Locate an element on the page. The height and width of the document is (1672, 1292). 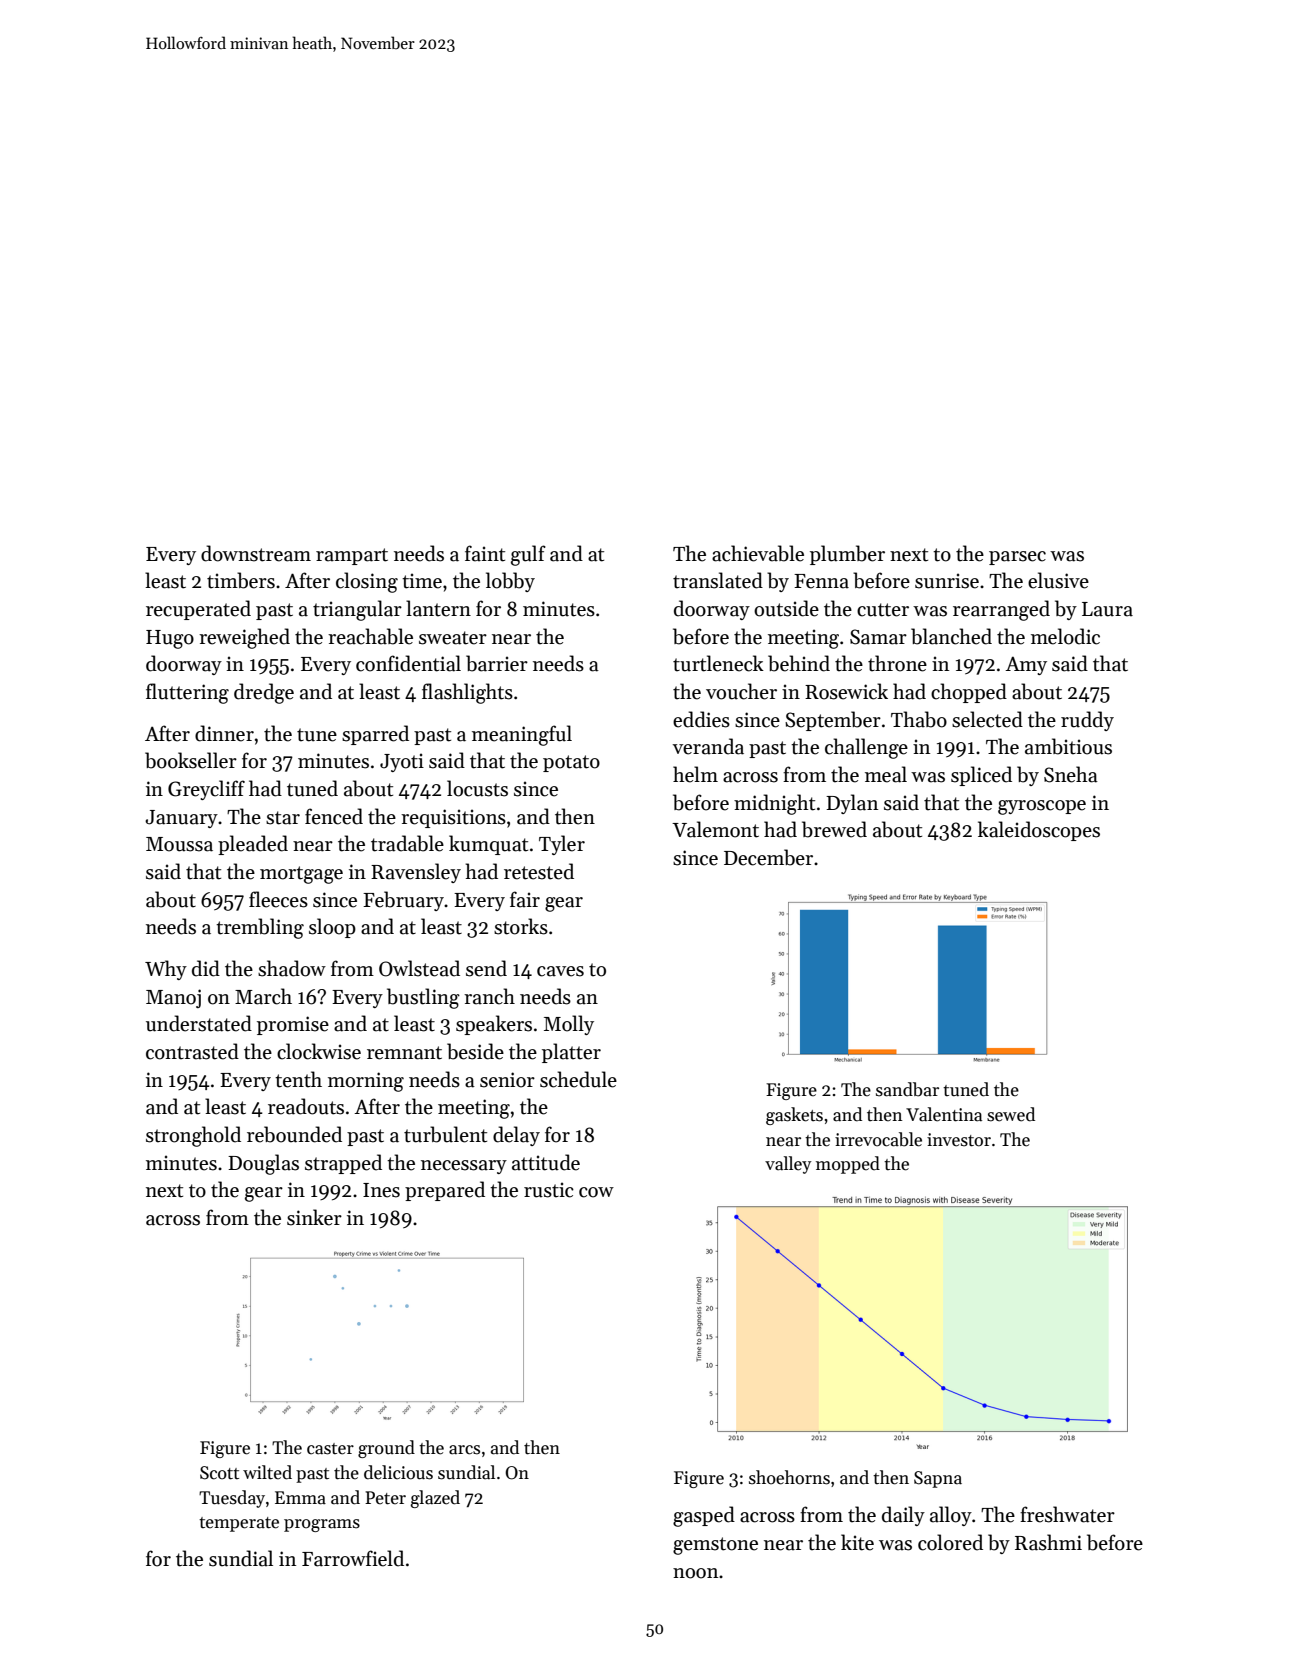
Hugo is located at coordinates (170, 639).
